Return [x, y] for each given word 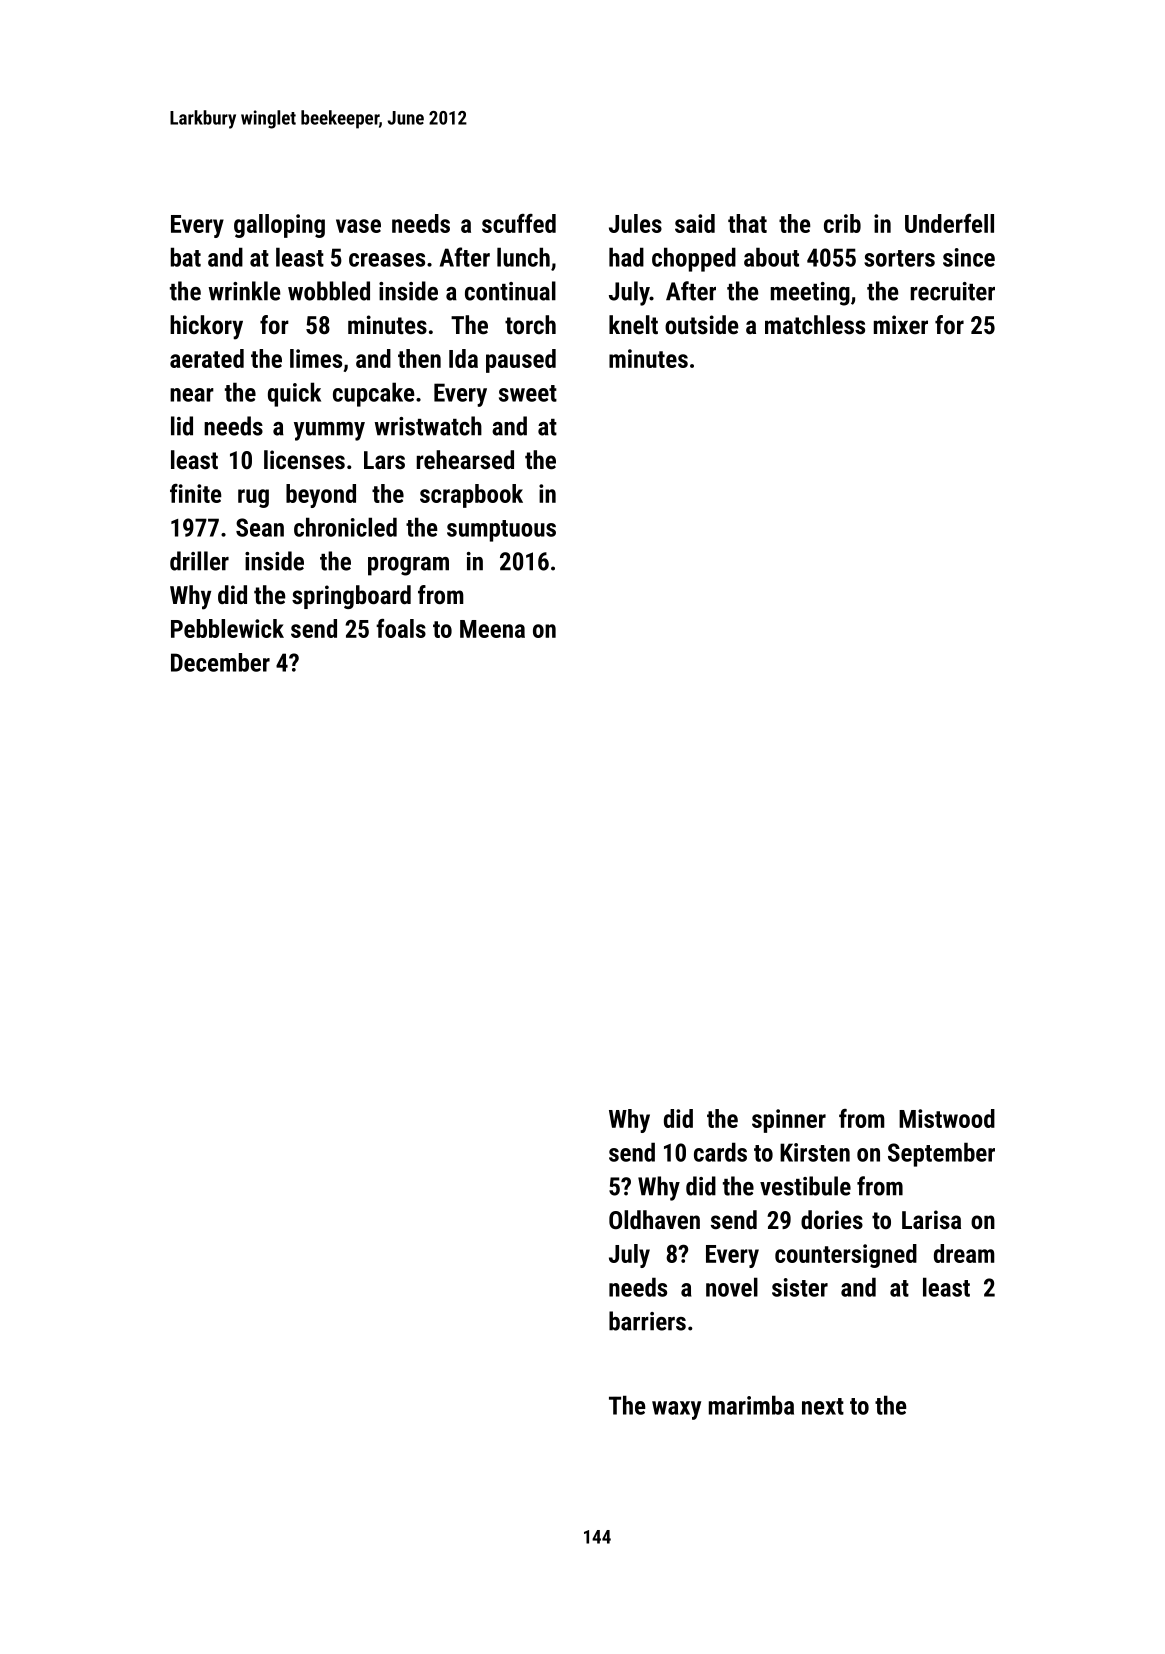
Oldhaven [654, 1219]
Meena [492, 629]
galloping [279, 226]
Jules [635, 223]
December [220, 662]
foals [401, 628]
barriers [647, 1321]
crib [842, 223]
